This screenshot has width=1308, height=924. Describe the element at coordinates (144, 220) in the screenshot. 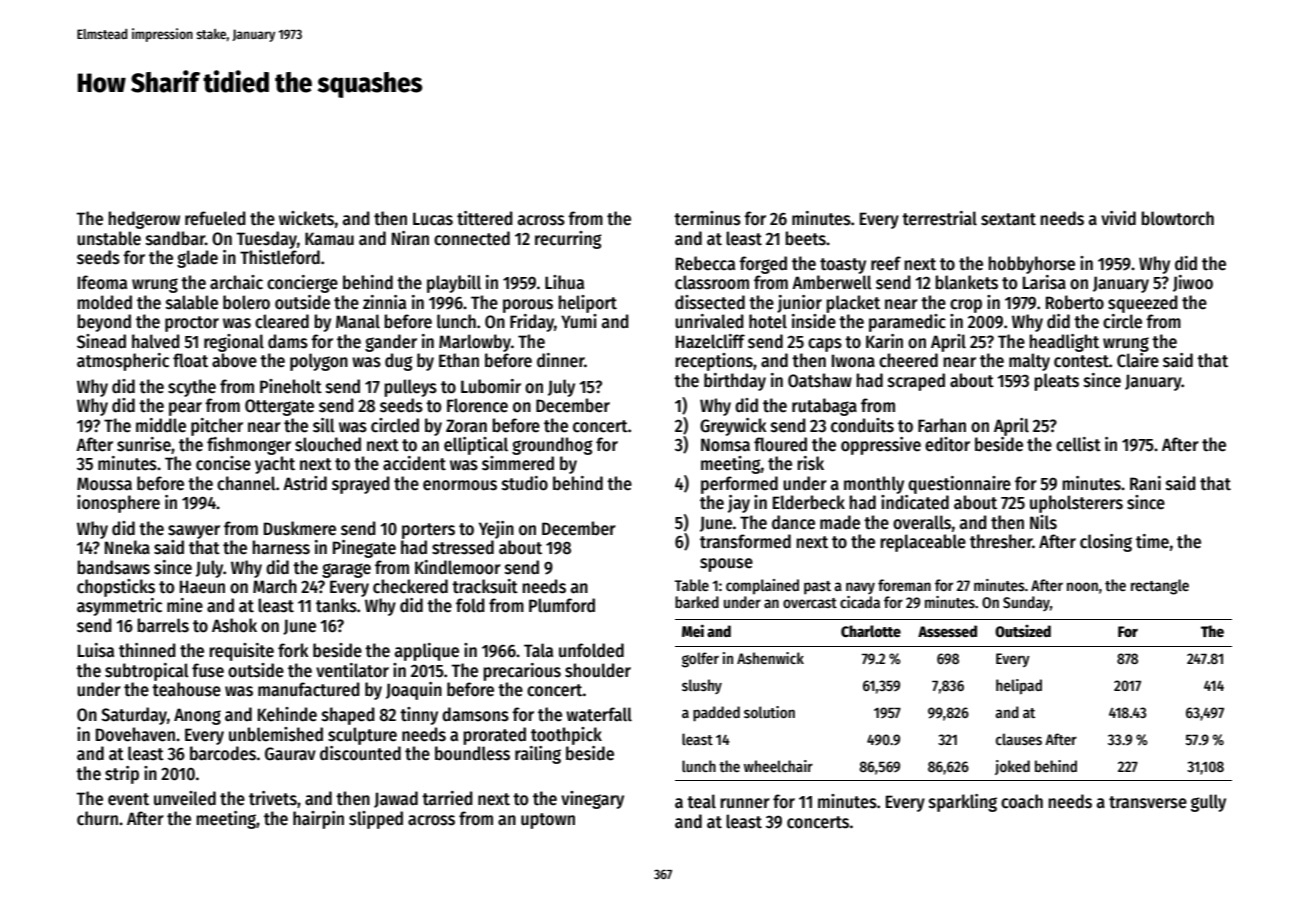

I see `hedgerow` at that location.
